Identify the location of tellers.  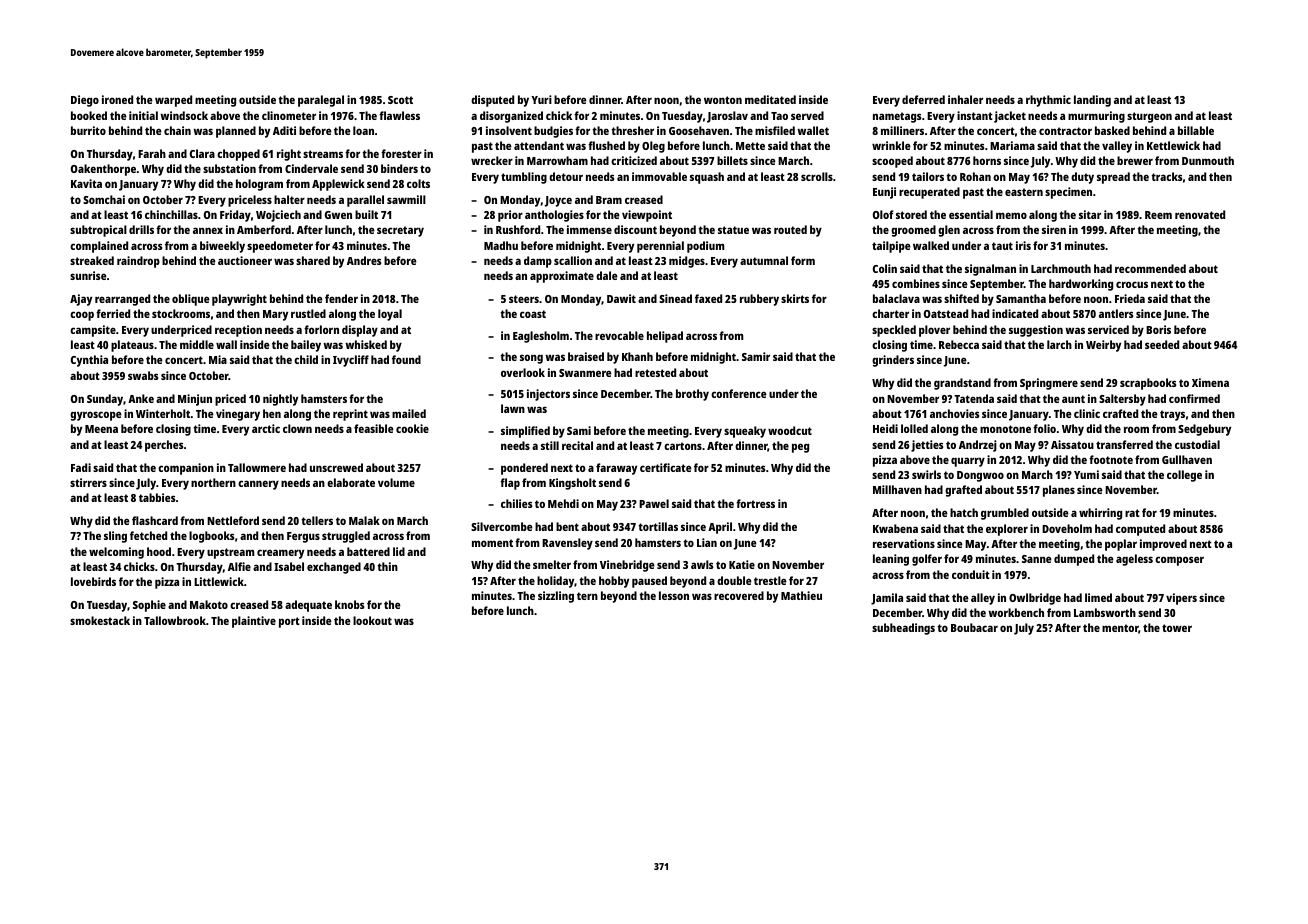
(317, 520).
